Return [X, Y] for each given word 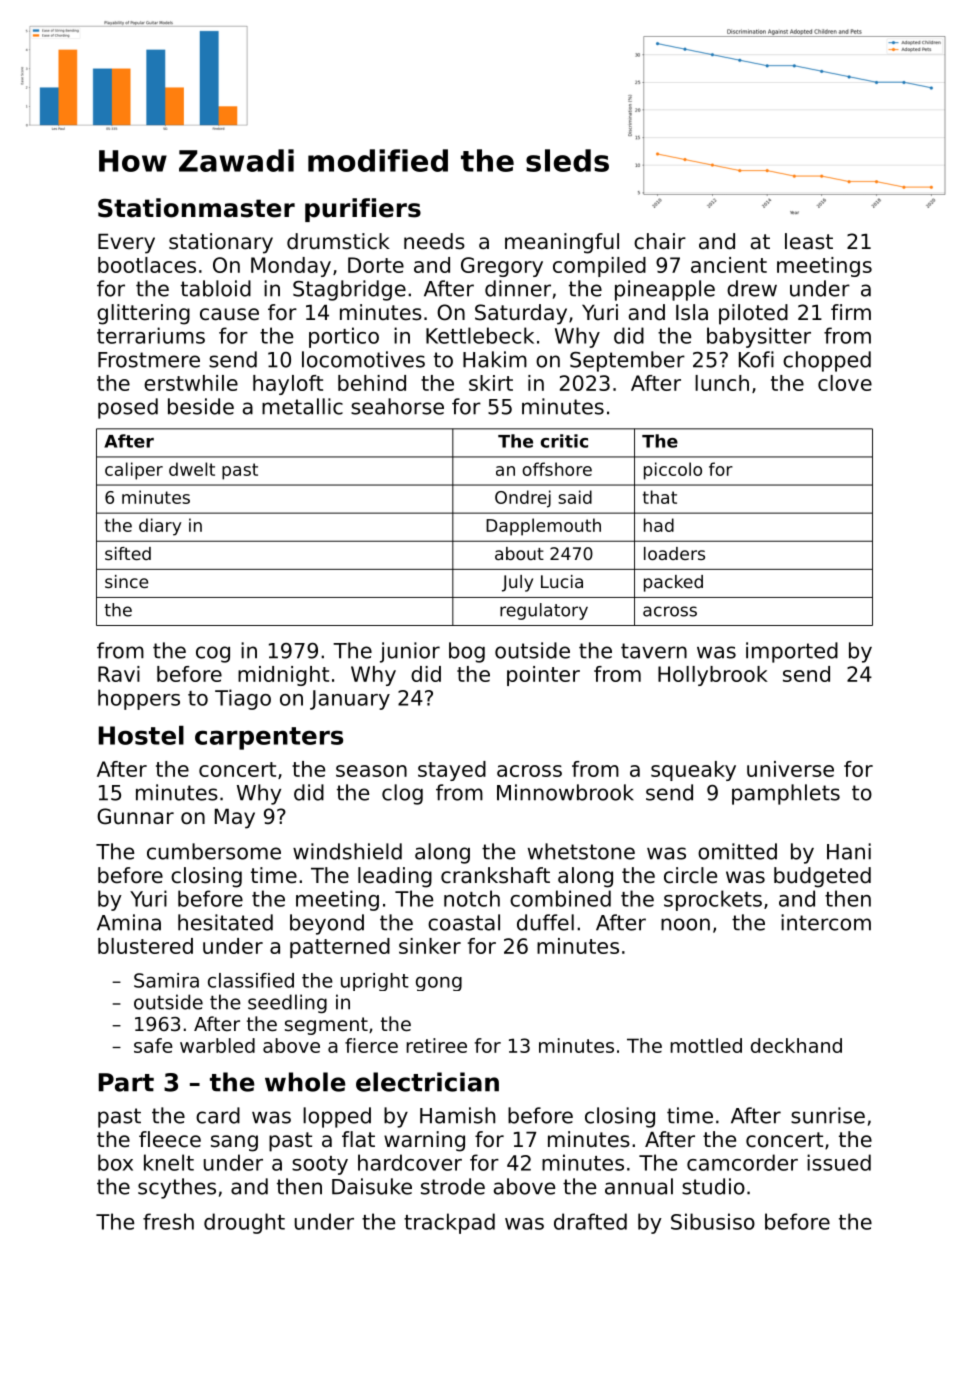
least [809, 241]
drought [244, 1223]
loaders [674, 553]
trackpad [449, 1223]
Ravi [119, 674]
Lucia [562, 581]
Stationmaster [196, 208]
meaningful [562, 243]
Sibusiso [713, 1221]
